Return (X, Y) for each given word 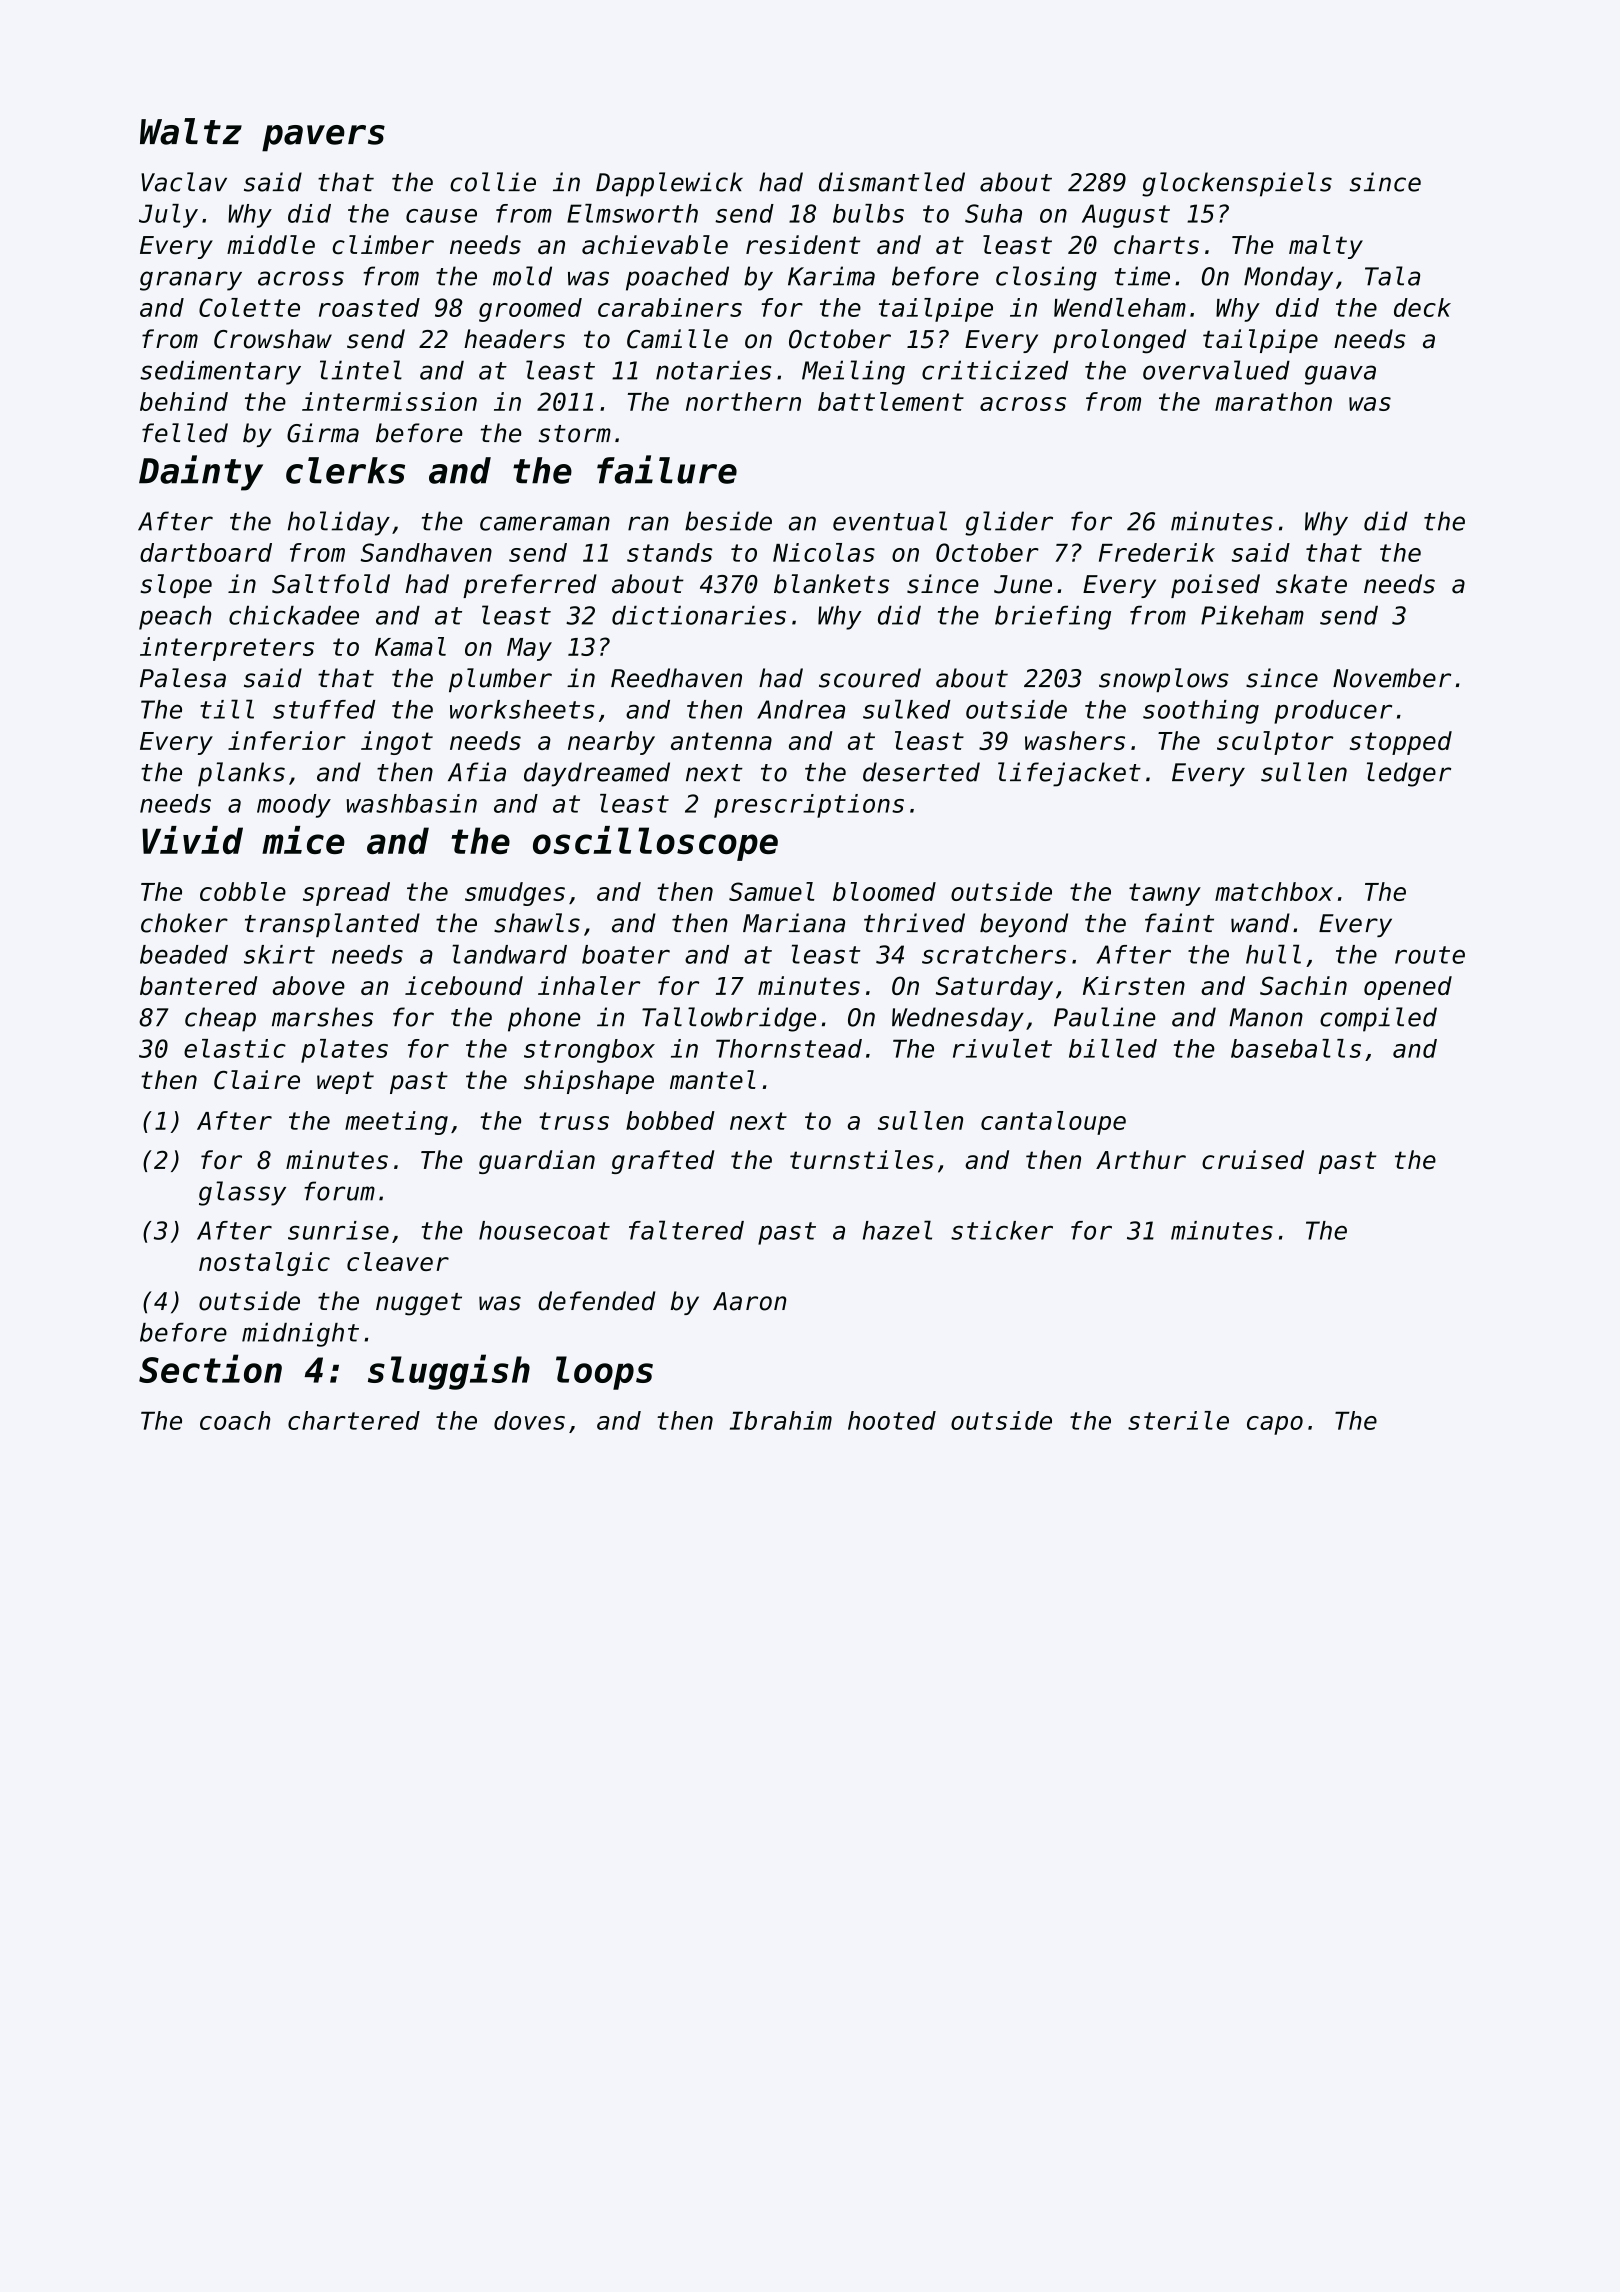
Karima (831, 276)
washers (1075, 740)
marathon (1273, 401)
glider (1009, 523)
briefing (1053, 618)
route (1430, 955)
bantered (198, 985)
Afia (477, 772)
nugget (419, 1304)
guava (1340, 375)
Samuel (772, 891)
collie (493, 182)
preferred (530, 586)
